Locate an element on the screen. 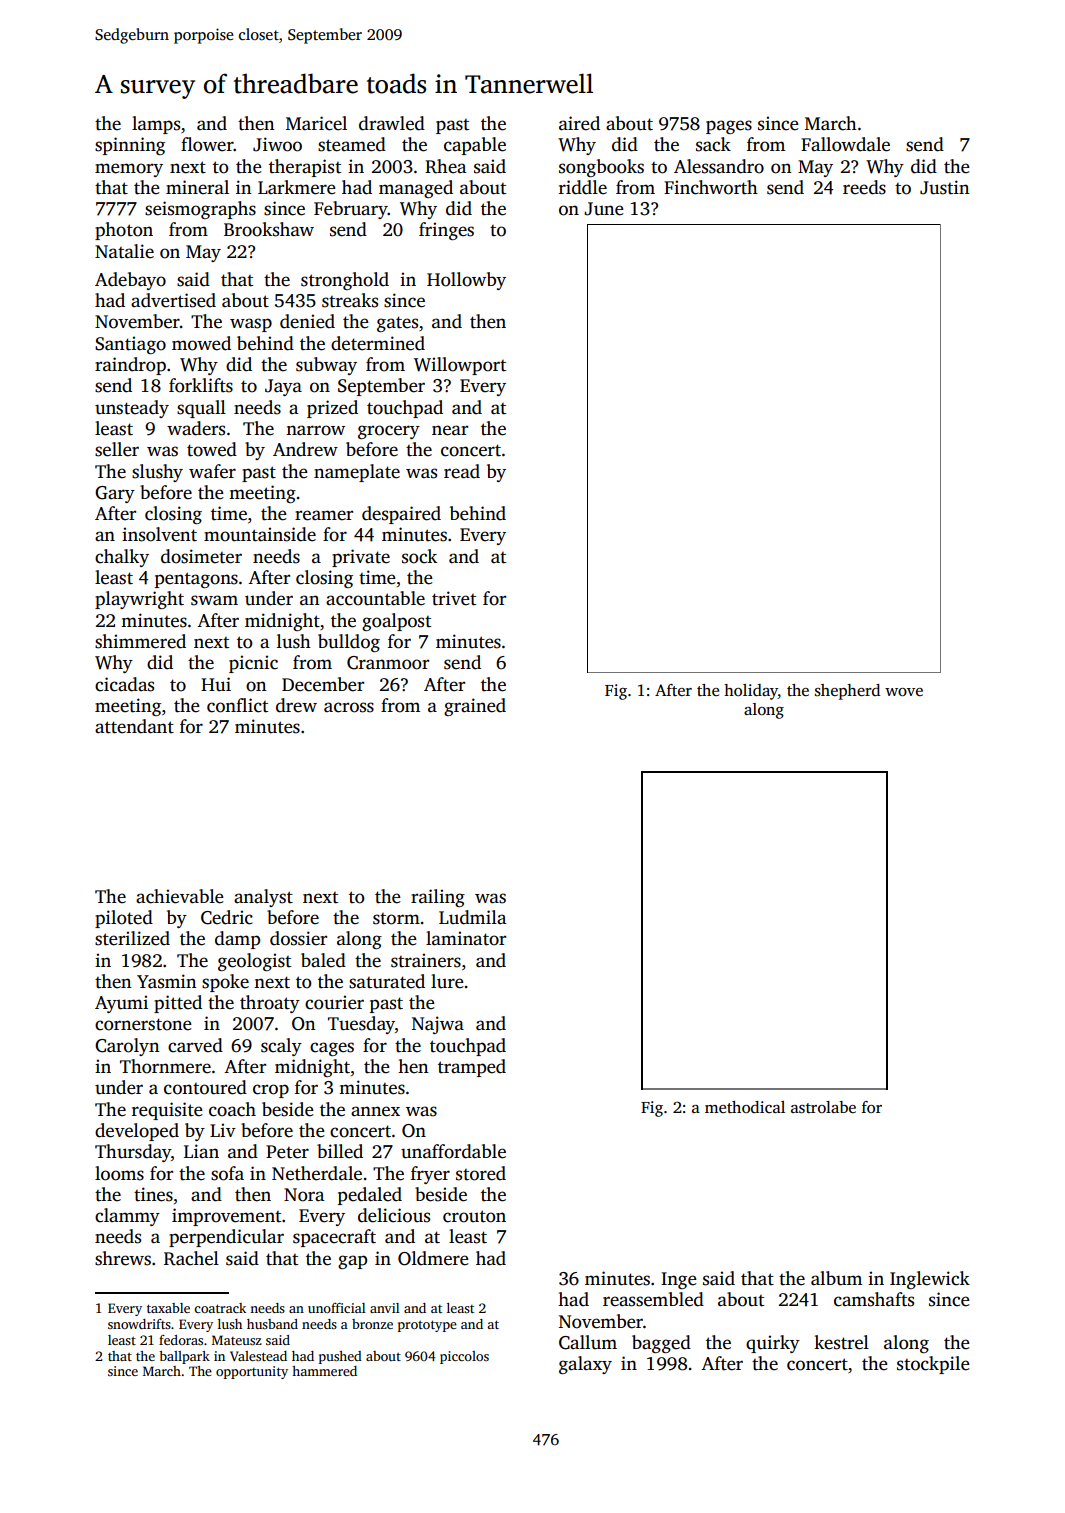  waders is located at coordinates (196, 428).
